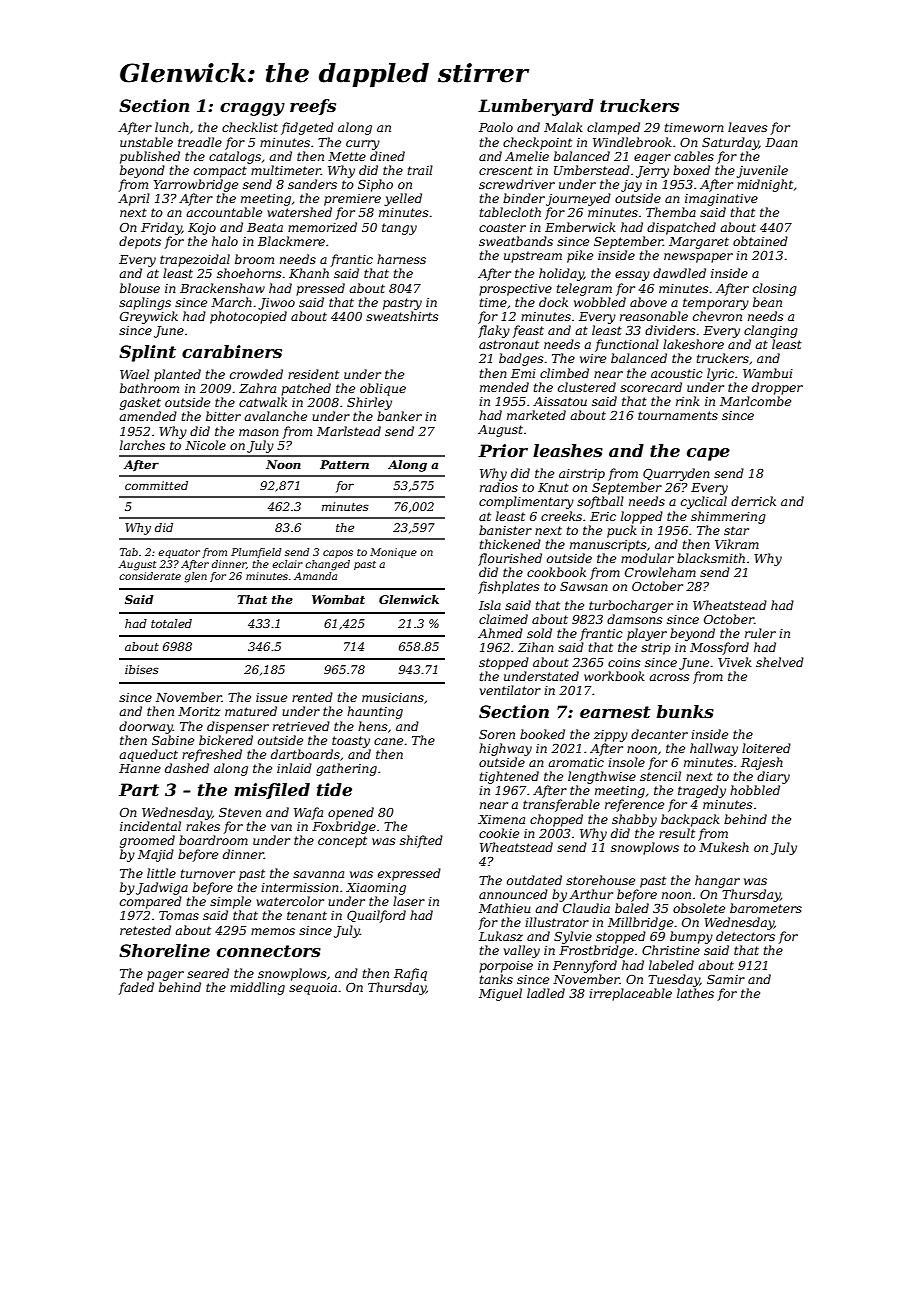 The width and height of the page is (924, 1308). I want to click on Monique, so click(393, 553).
